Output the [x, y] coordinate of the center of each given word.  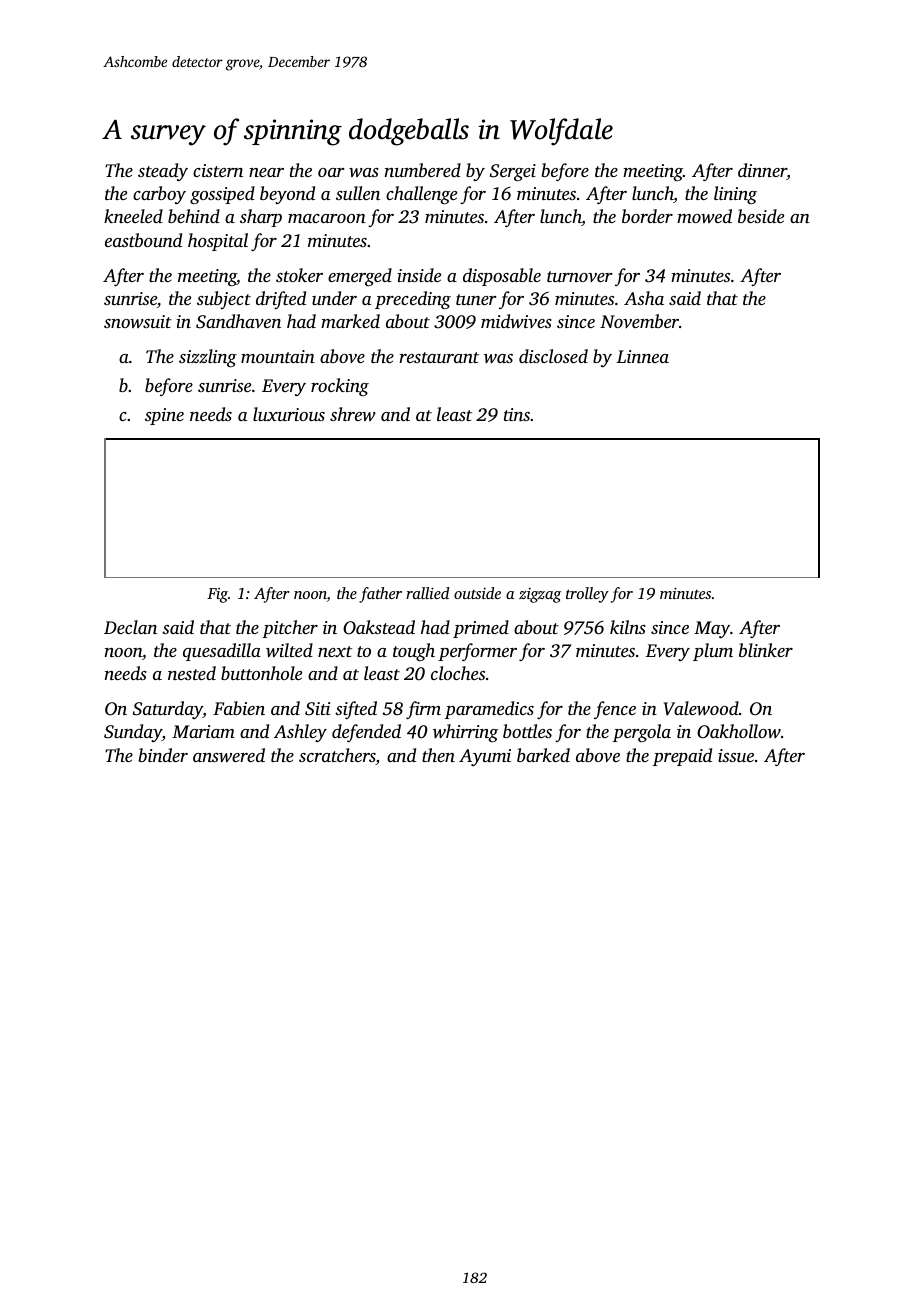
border [647, 216]
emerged [360, 277]
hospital [218, 242]
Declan [130, 627]
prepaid [682, 757]
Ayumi [485, 757]
